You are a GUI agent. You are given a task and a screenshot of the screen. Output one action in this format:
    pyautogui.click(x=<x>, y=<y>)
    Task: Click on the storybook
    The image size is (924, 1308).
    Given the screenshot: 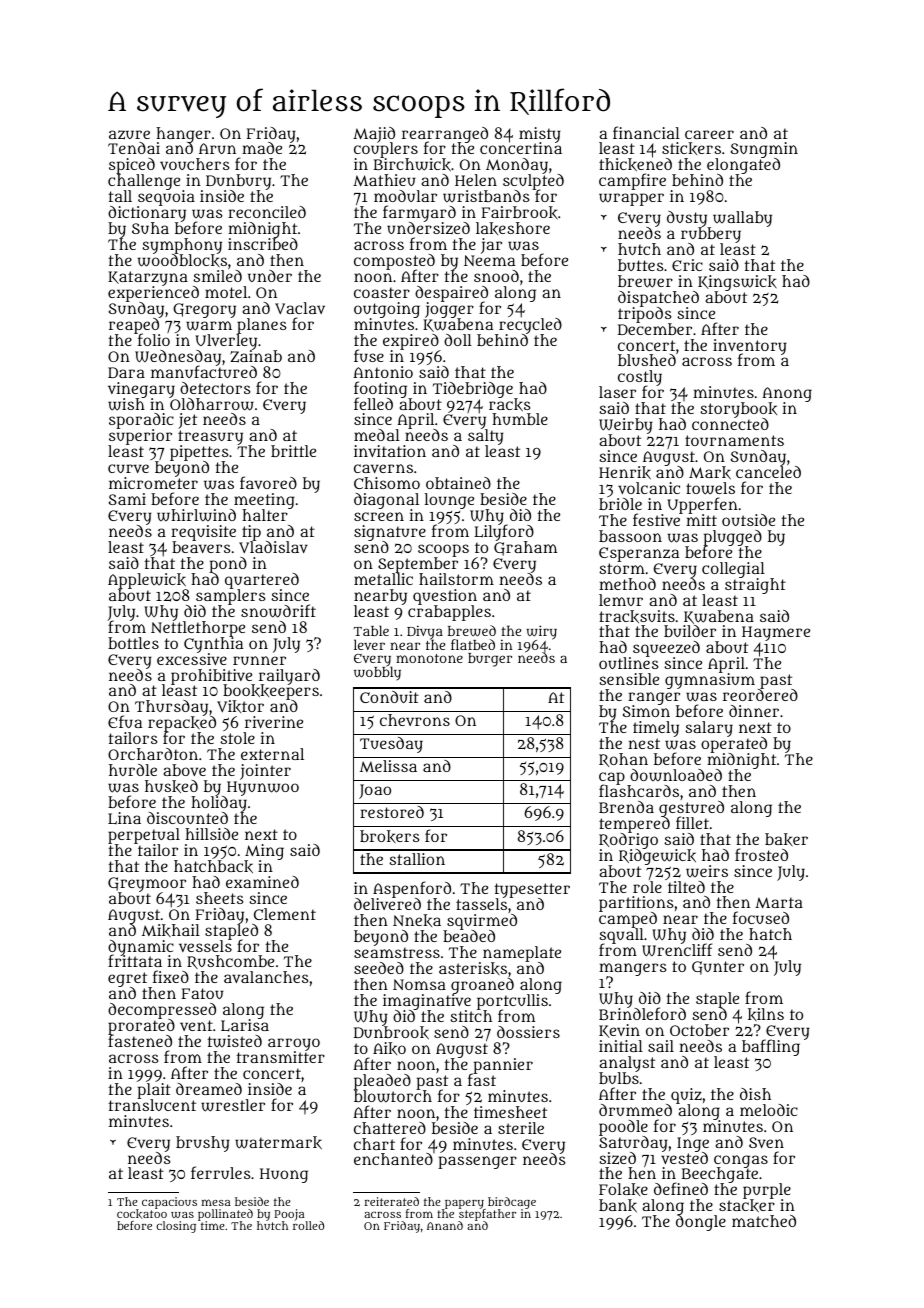 What is the action you would take?
    pyautogui.click(x=738, y=410)
